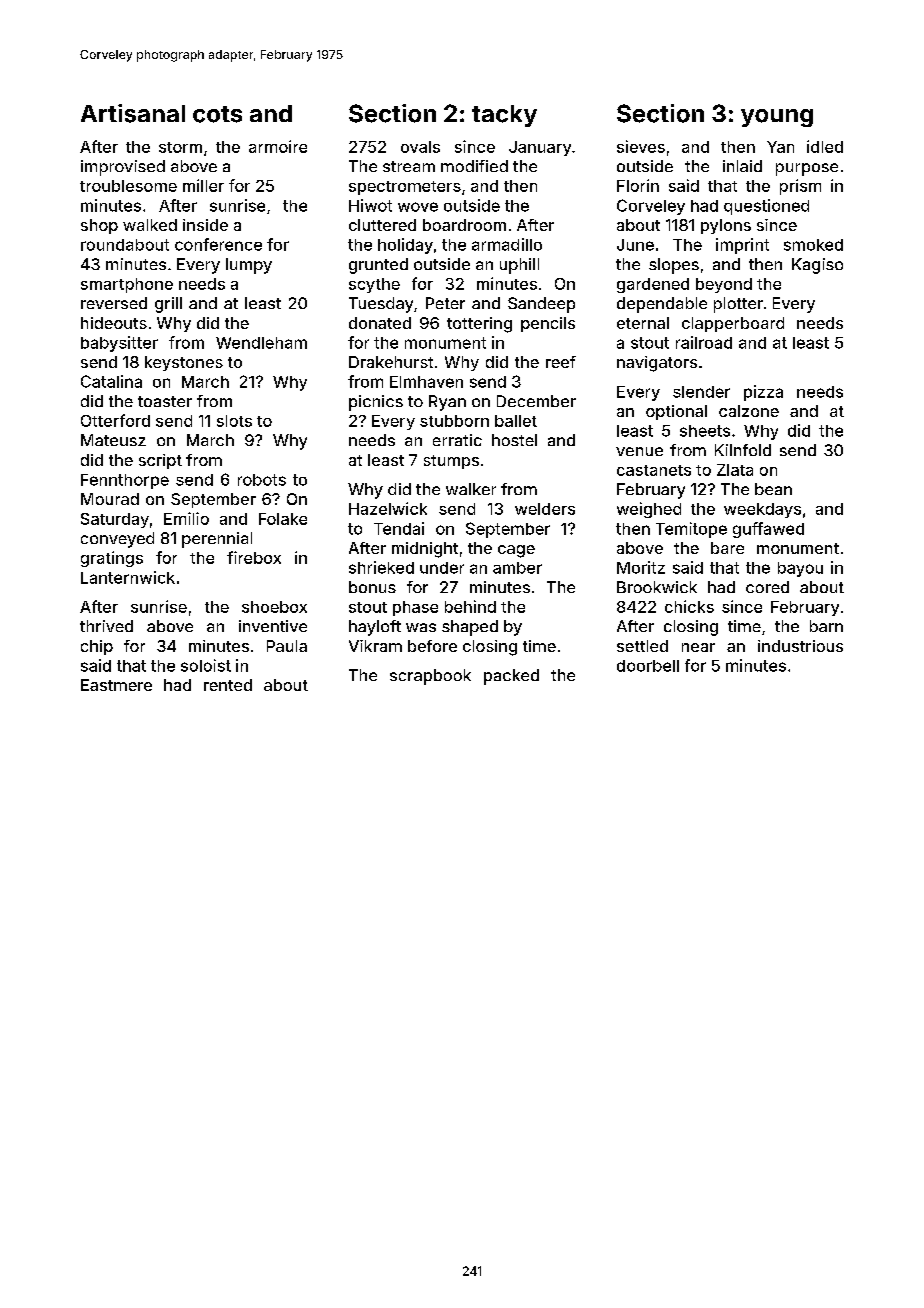  What do you see at coordinates (378, 266) in the screenshot?
I see `grunted` at bounding box center [378, 266].
